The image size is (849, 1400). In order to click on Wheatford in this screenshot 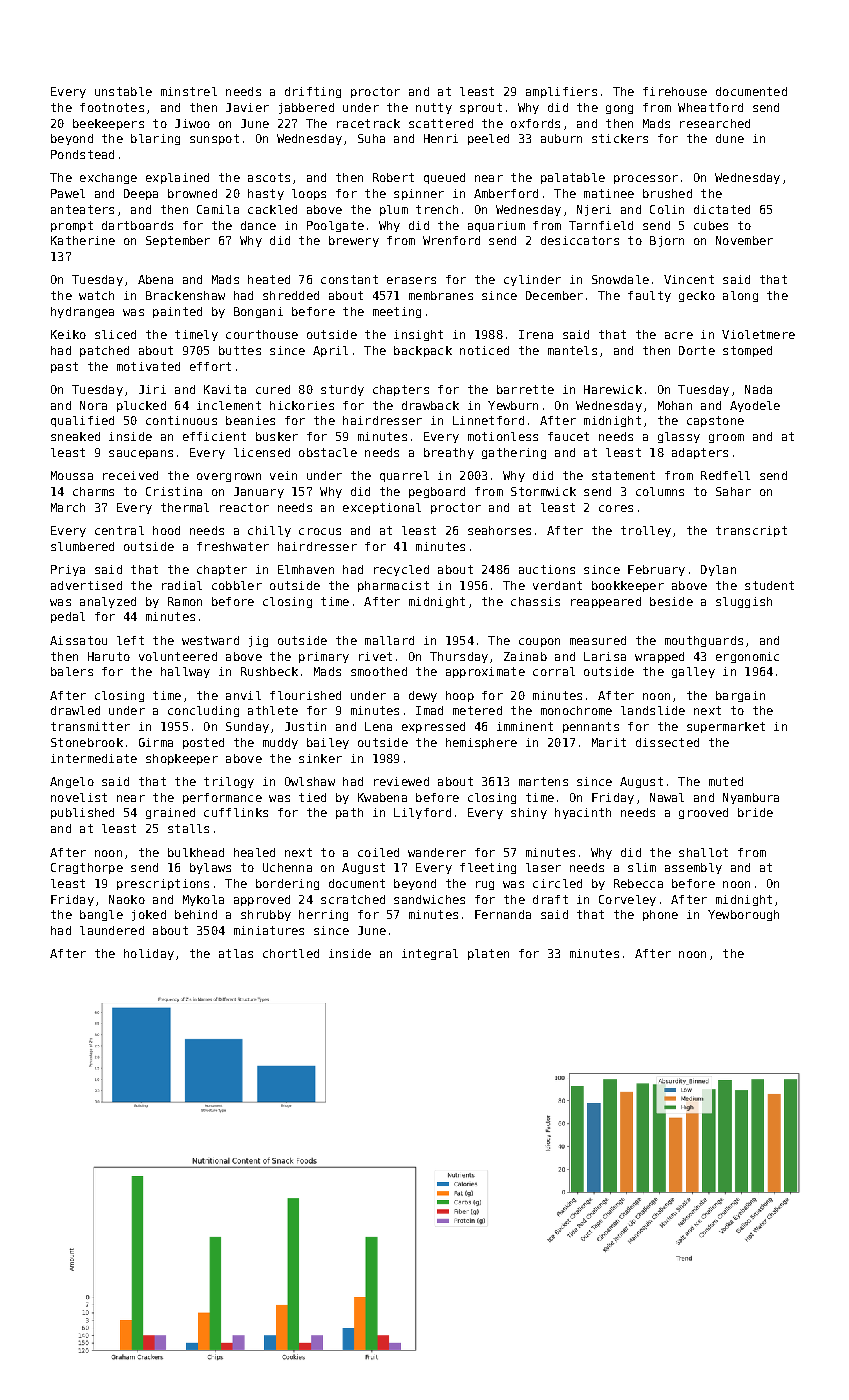, I will do `click(710, 107)`.
